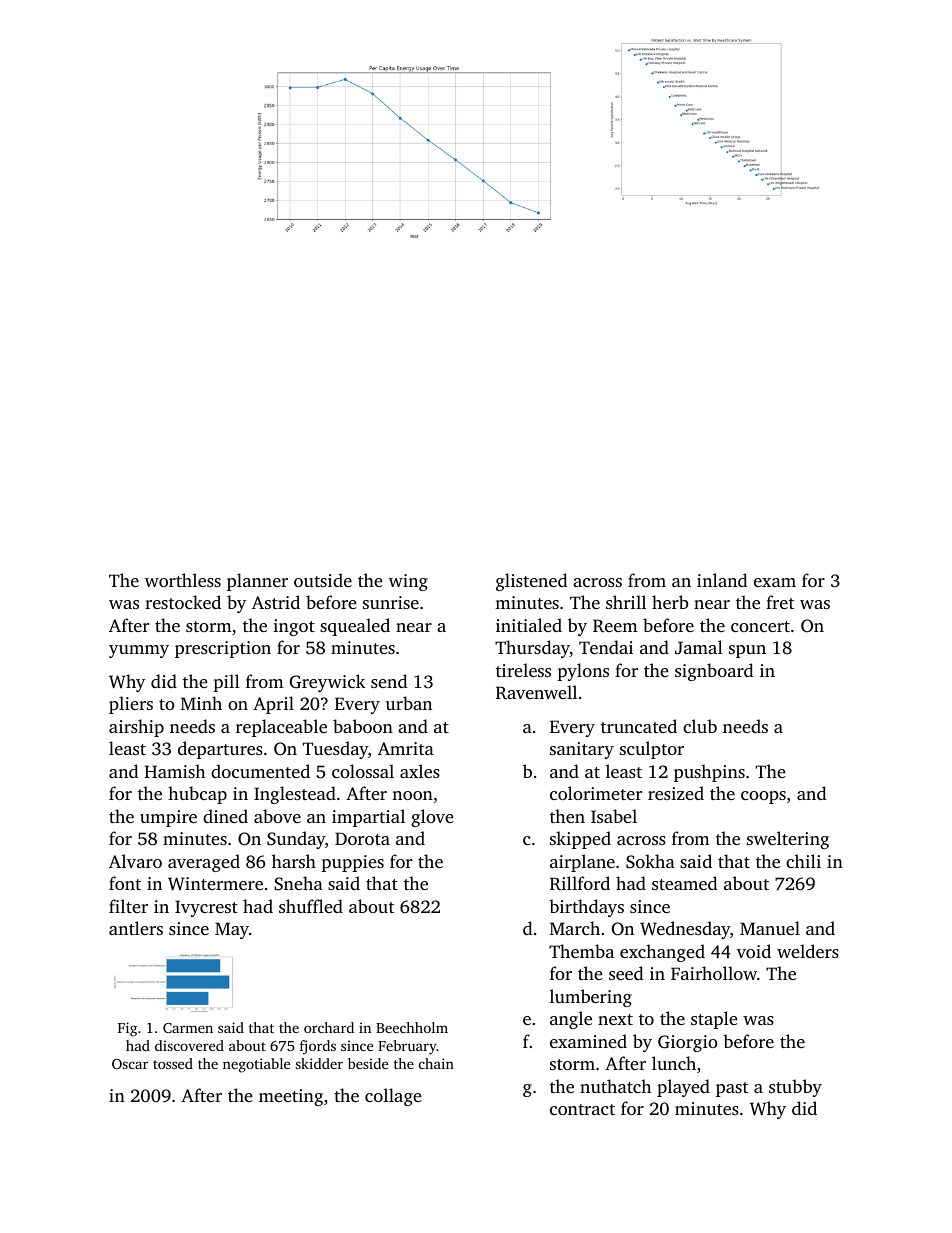  What do you see at coordinates (257, 582) in the screenshot?
I see `planner` at bounding box center [257, 582].
